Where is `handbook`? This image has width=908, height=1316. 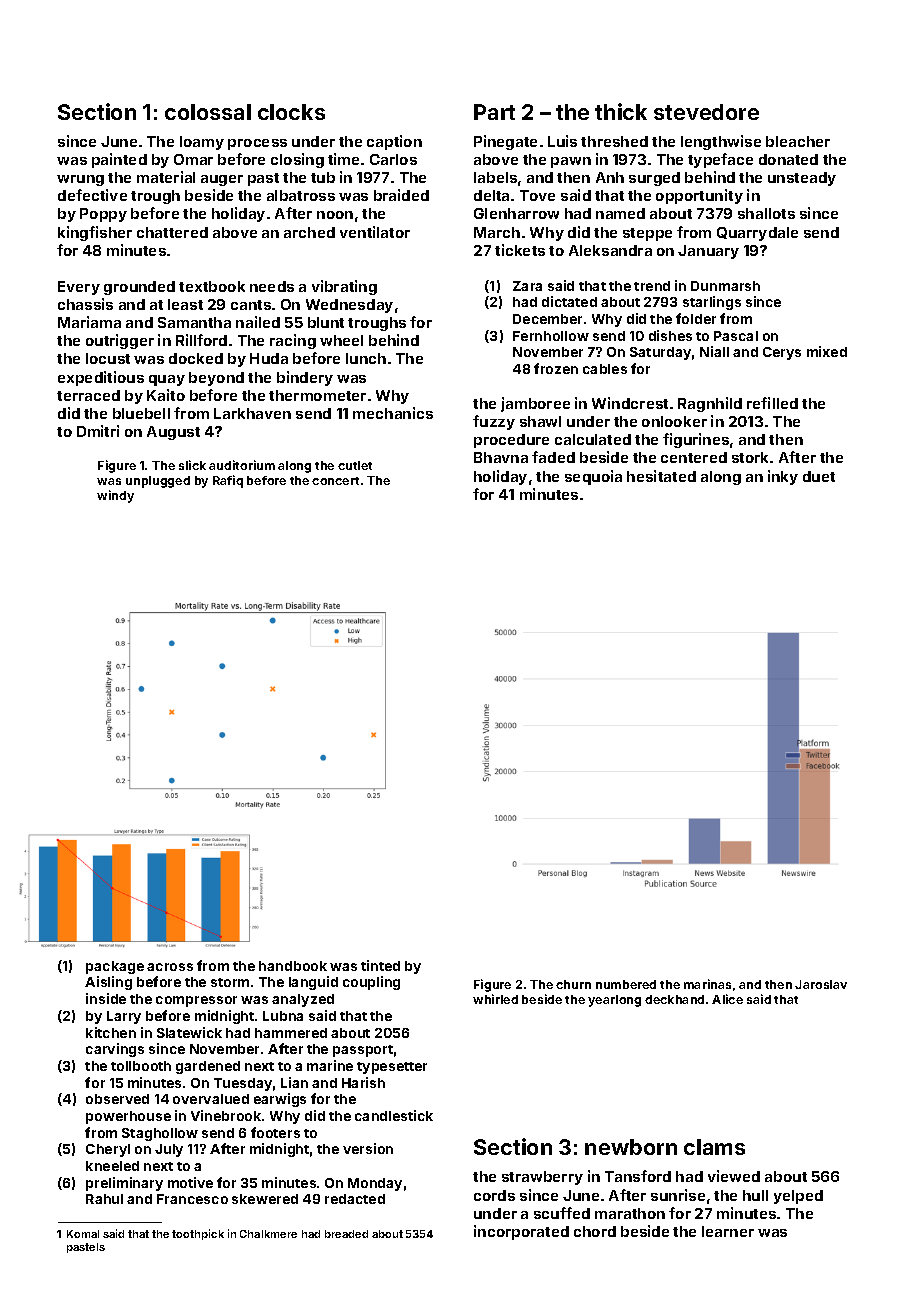
handbook is located at coordinates (293, 966).
